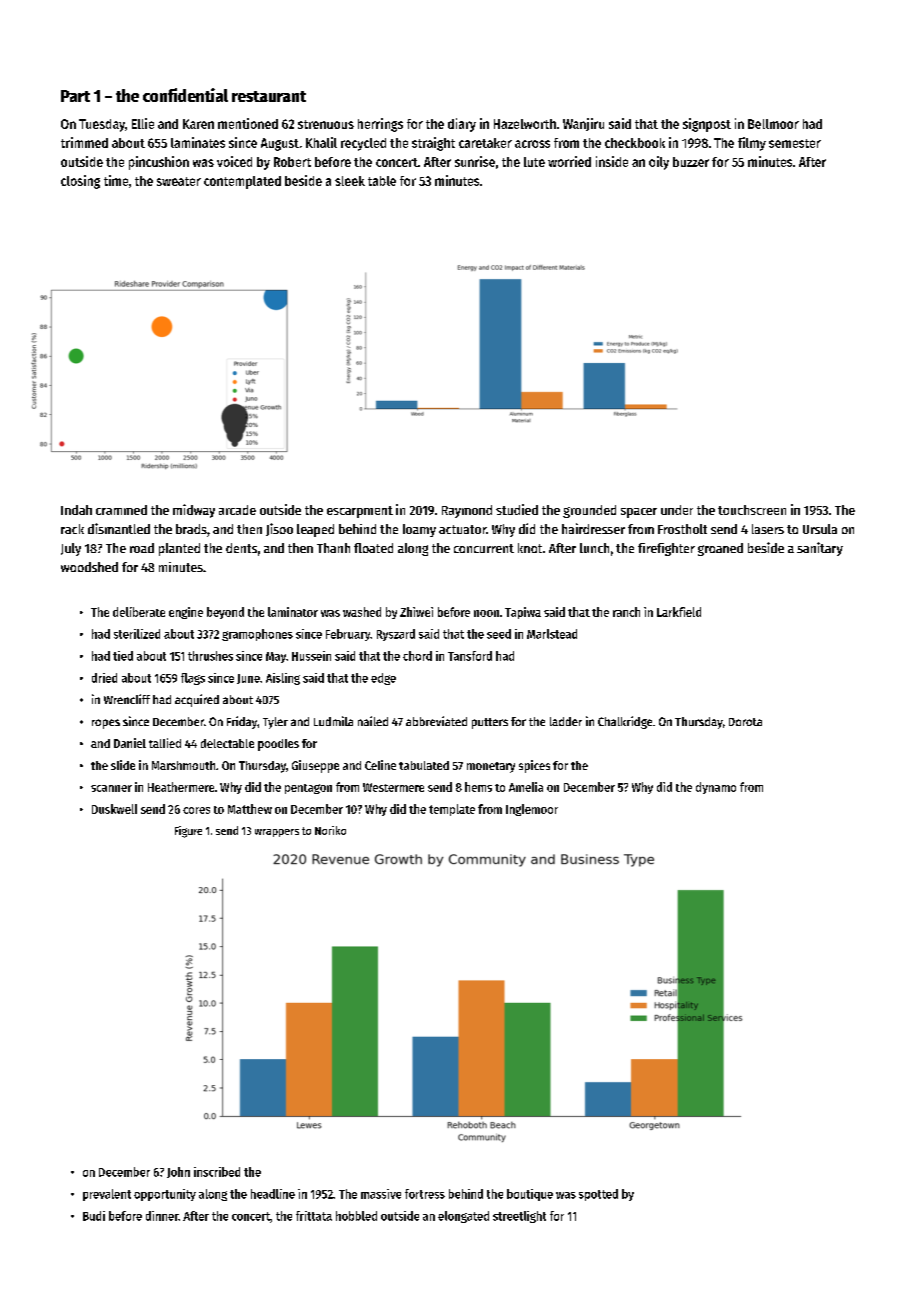 The image size is (924, 1308). What do you see at coordinates (478, 787) in the document?
I see `hems` at bounding box center [478, 787].
